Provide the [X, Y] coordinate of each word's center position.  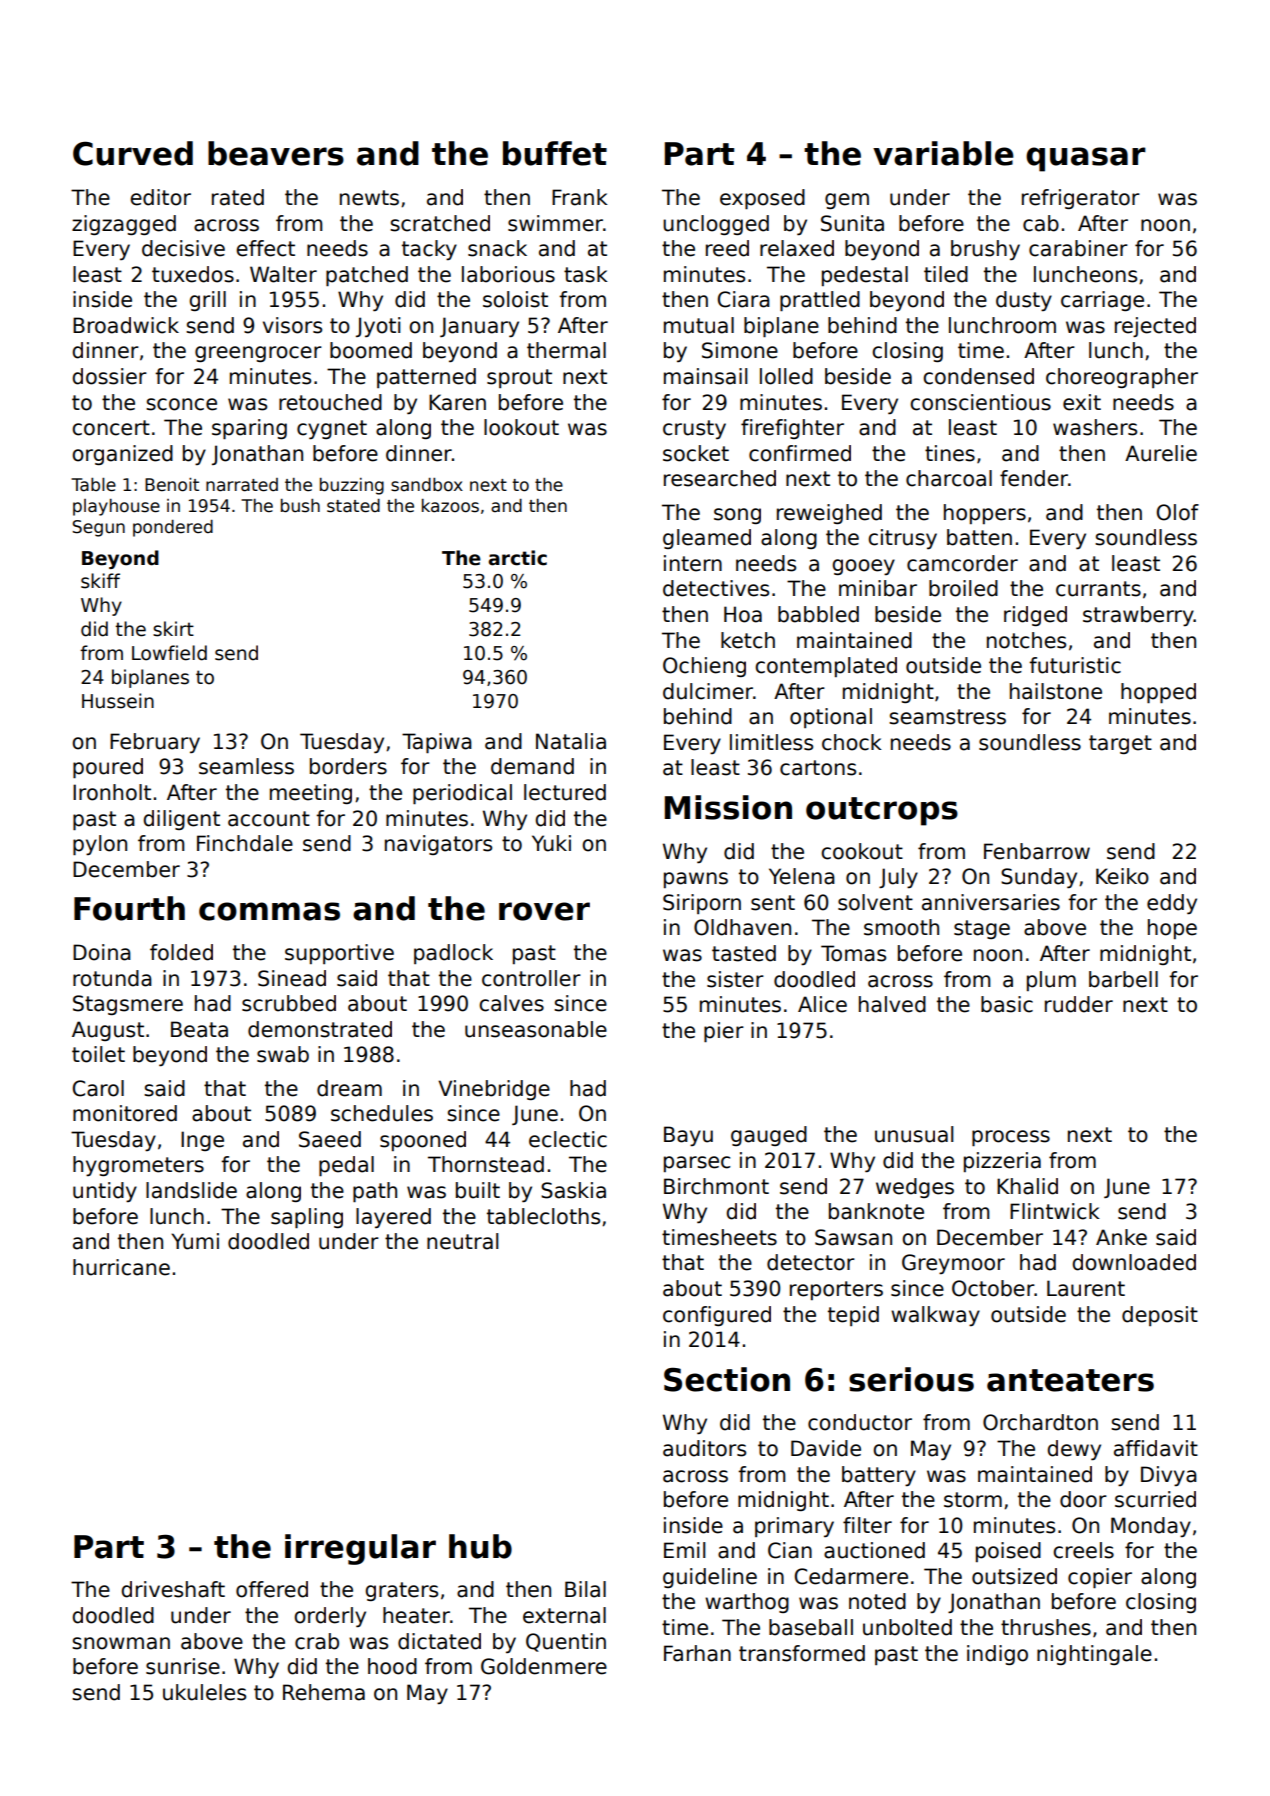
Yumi [195, 1241]
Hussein [118, 701]
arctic [518, 558]
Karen [457, 402]
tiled [946, 274]
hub [480, 1546]
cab [1041, 223]
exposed [762, 199]
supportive [339, 954]
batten [979, 537]
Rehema [324, 1692]
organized [122, 455]
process [1011, 1138]
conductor [860, 1422]
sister [735, 979]
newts [369, 198]
